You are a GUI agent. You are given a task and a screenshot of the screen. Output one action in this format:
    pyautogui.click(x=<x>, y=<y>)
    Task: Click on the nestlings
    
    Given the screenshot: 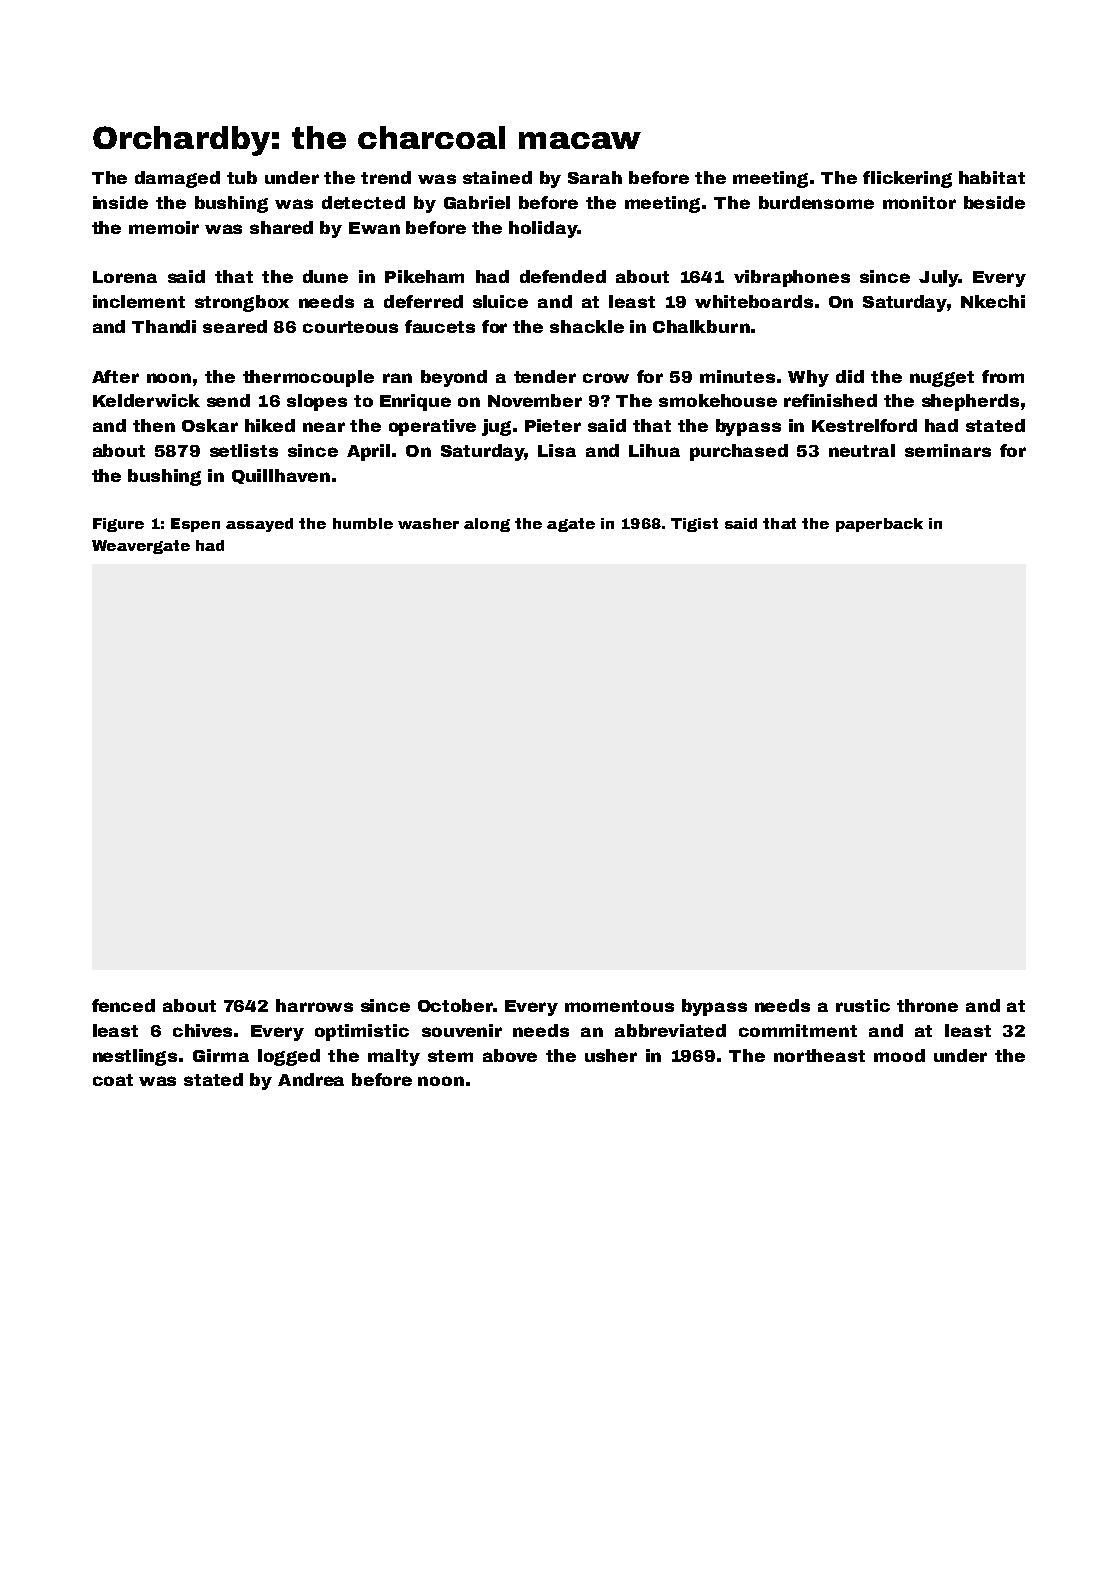 What is the action you would take?
    pyautogui.click(x=135, y=1057)
